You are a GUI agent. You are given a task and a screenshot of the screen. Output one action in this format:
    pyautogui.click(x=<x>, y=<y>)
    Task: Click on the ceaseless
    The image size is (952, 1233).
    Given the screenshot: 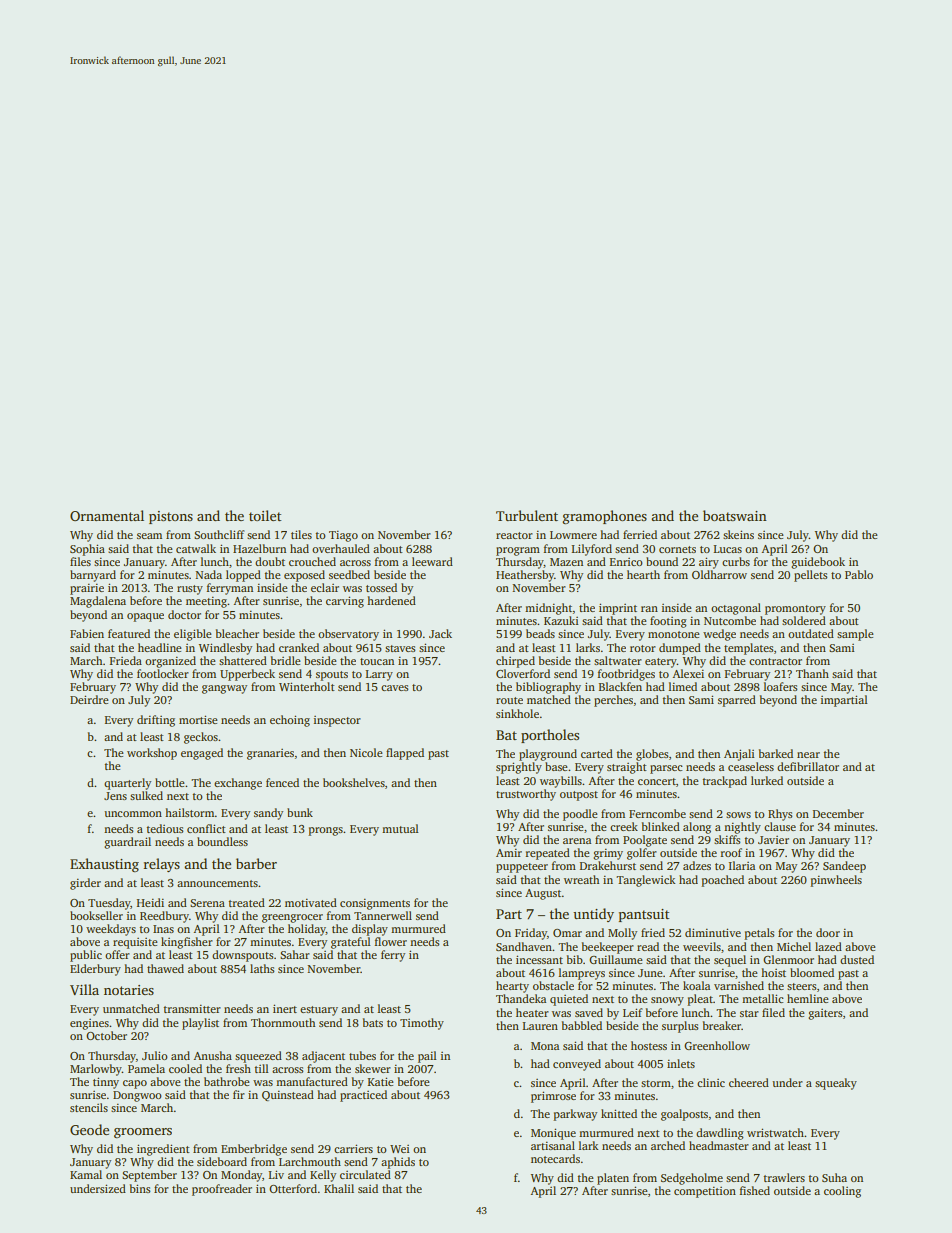 What is the action you would take?
    pyautogui.click(x=751, y=766)
